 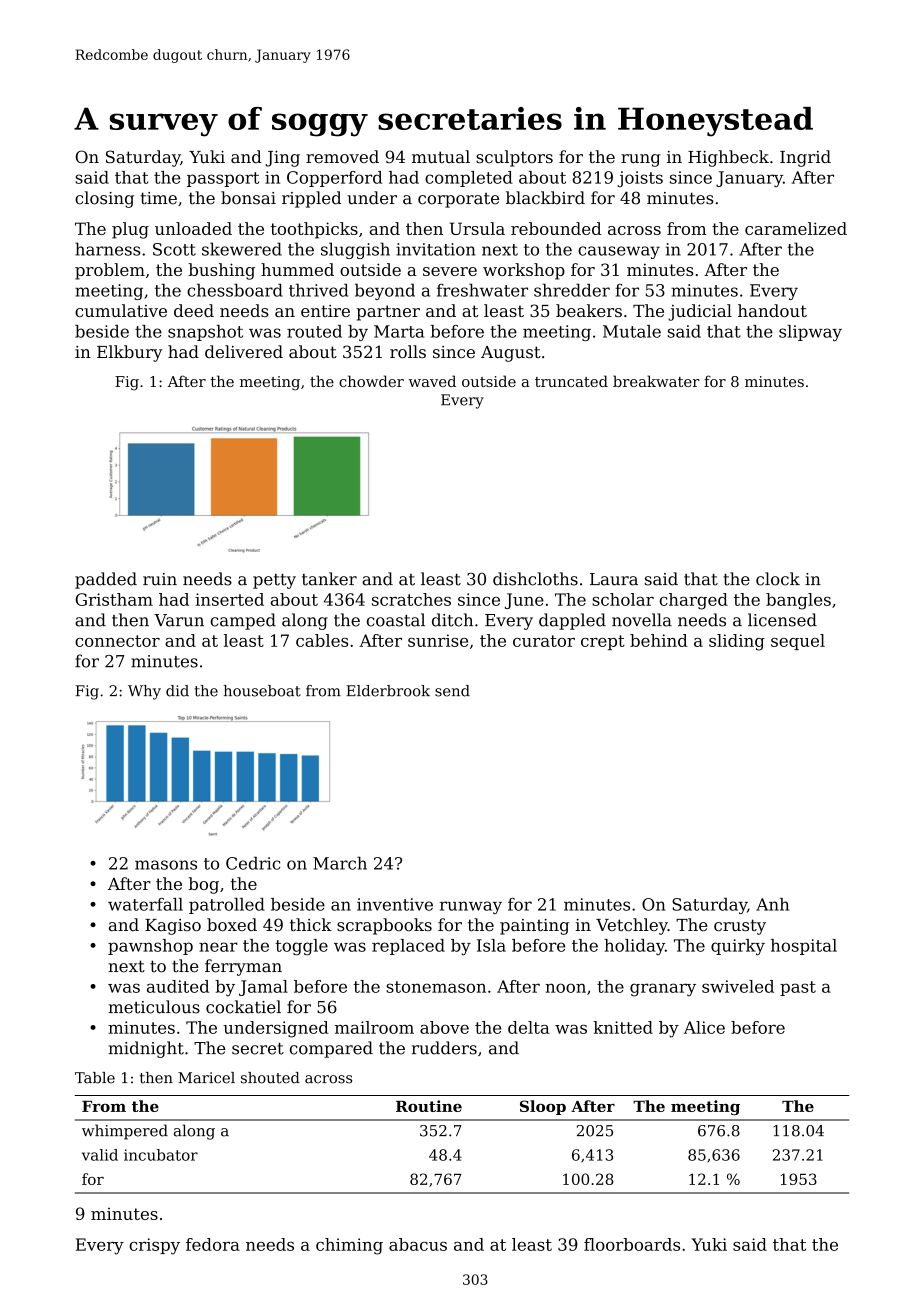 I want to click on Elderbrook, so click(x=388, y=691).
